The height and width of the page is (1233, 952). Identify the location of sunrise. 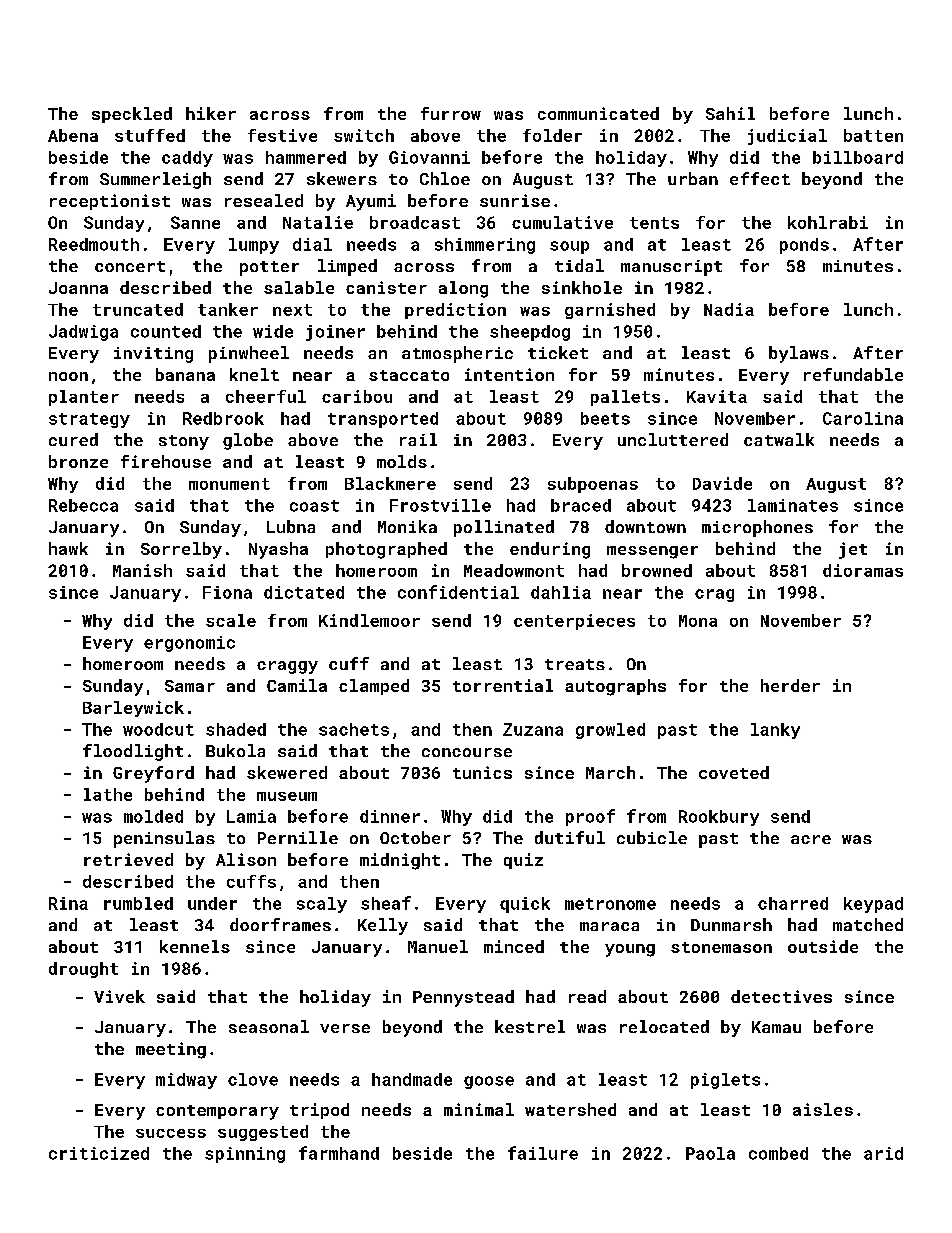
(515, 200).
